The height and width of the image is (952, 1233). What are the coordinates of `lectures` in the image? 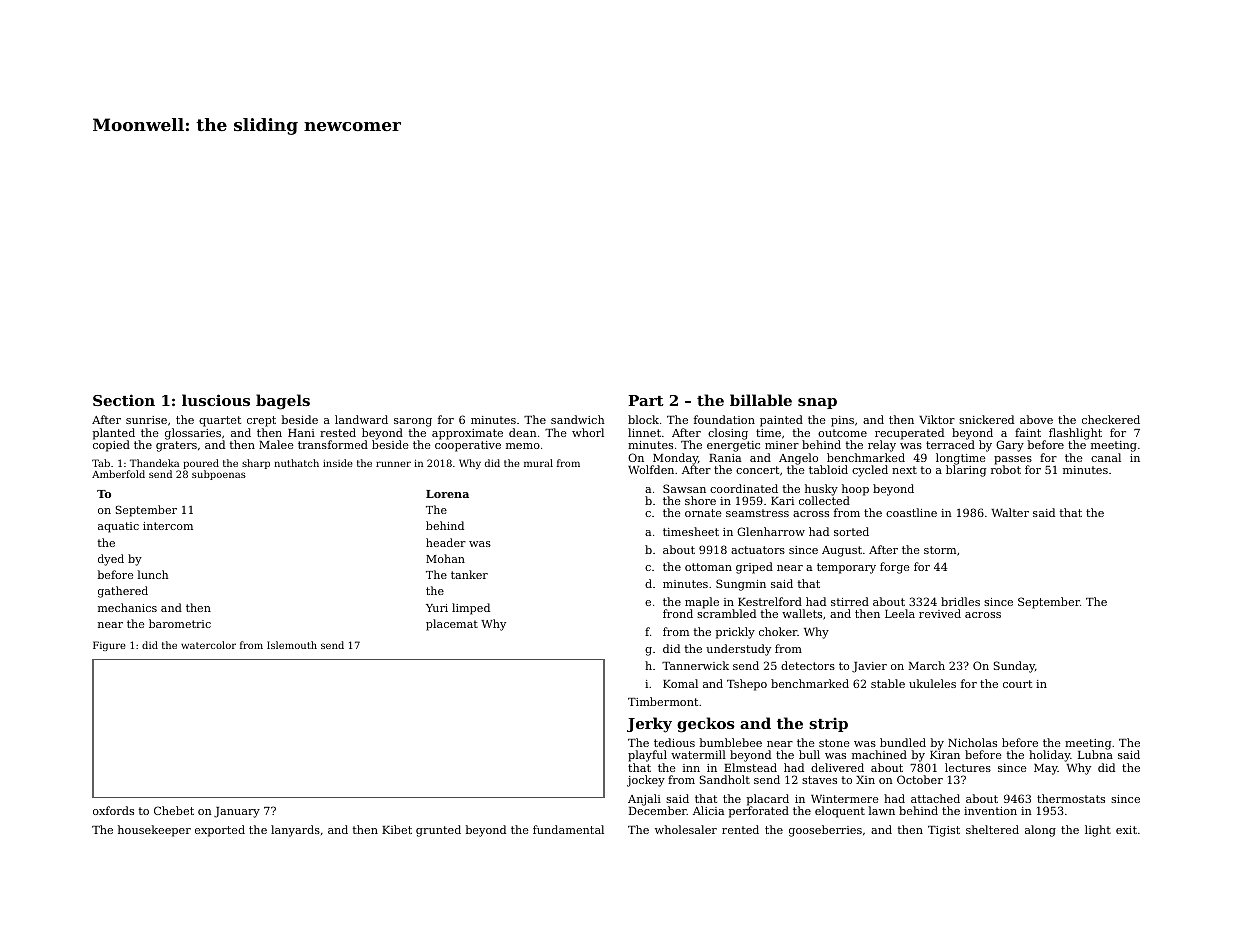 It's located at (968, 767).
